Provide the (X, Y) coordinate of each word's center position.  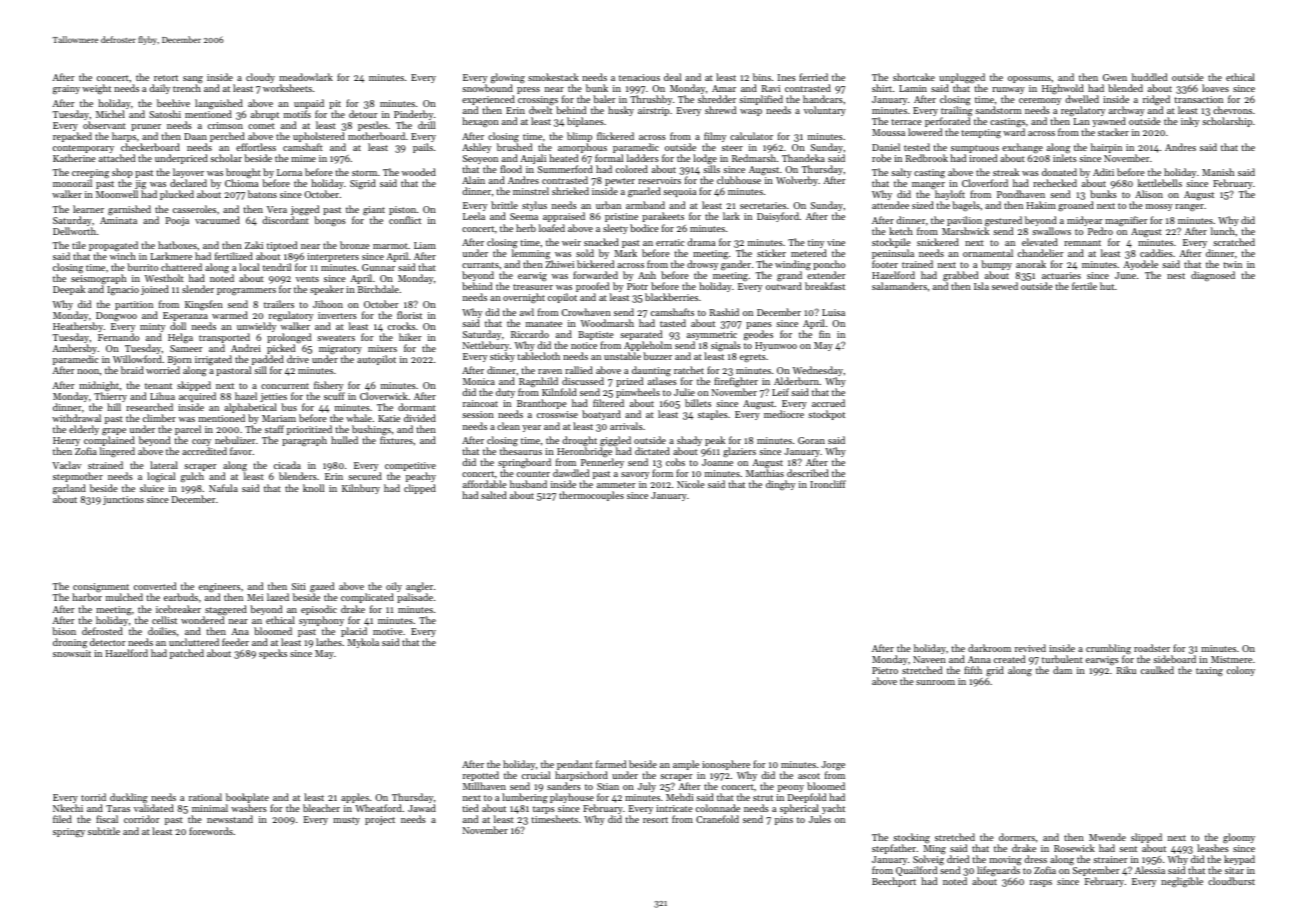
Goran (811, 440)
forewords (211, 831)
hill (114, 407)
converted (155, 586)
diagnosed (1213, 276)
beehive (173, 103)
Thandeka (803, 158)
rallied (579, 370)
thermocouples (591, 496)
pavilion (964, 221)
